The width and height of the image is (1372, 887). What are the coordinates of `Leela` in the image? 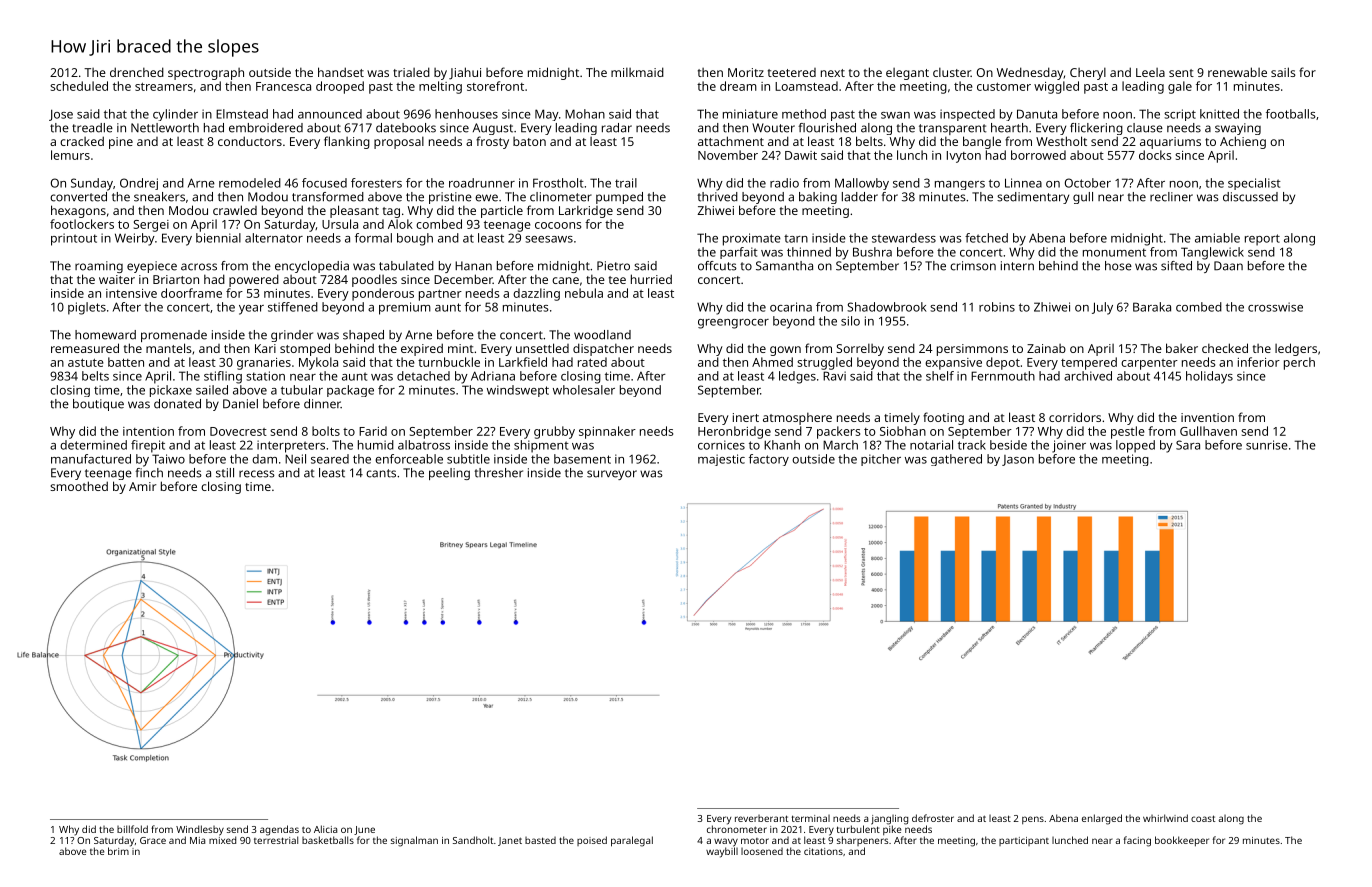 It's located at (1150, 72).
